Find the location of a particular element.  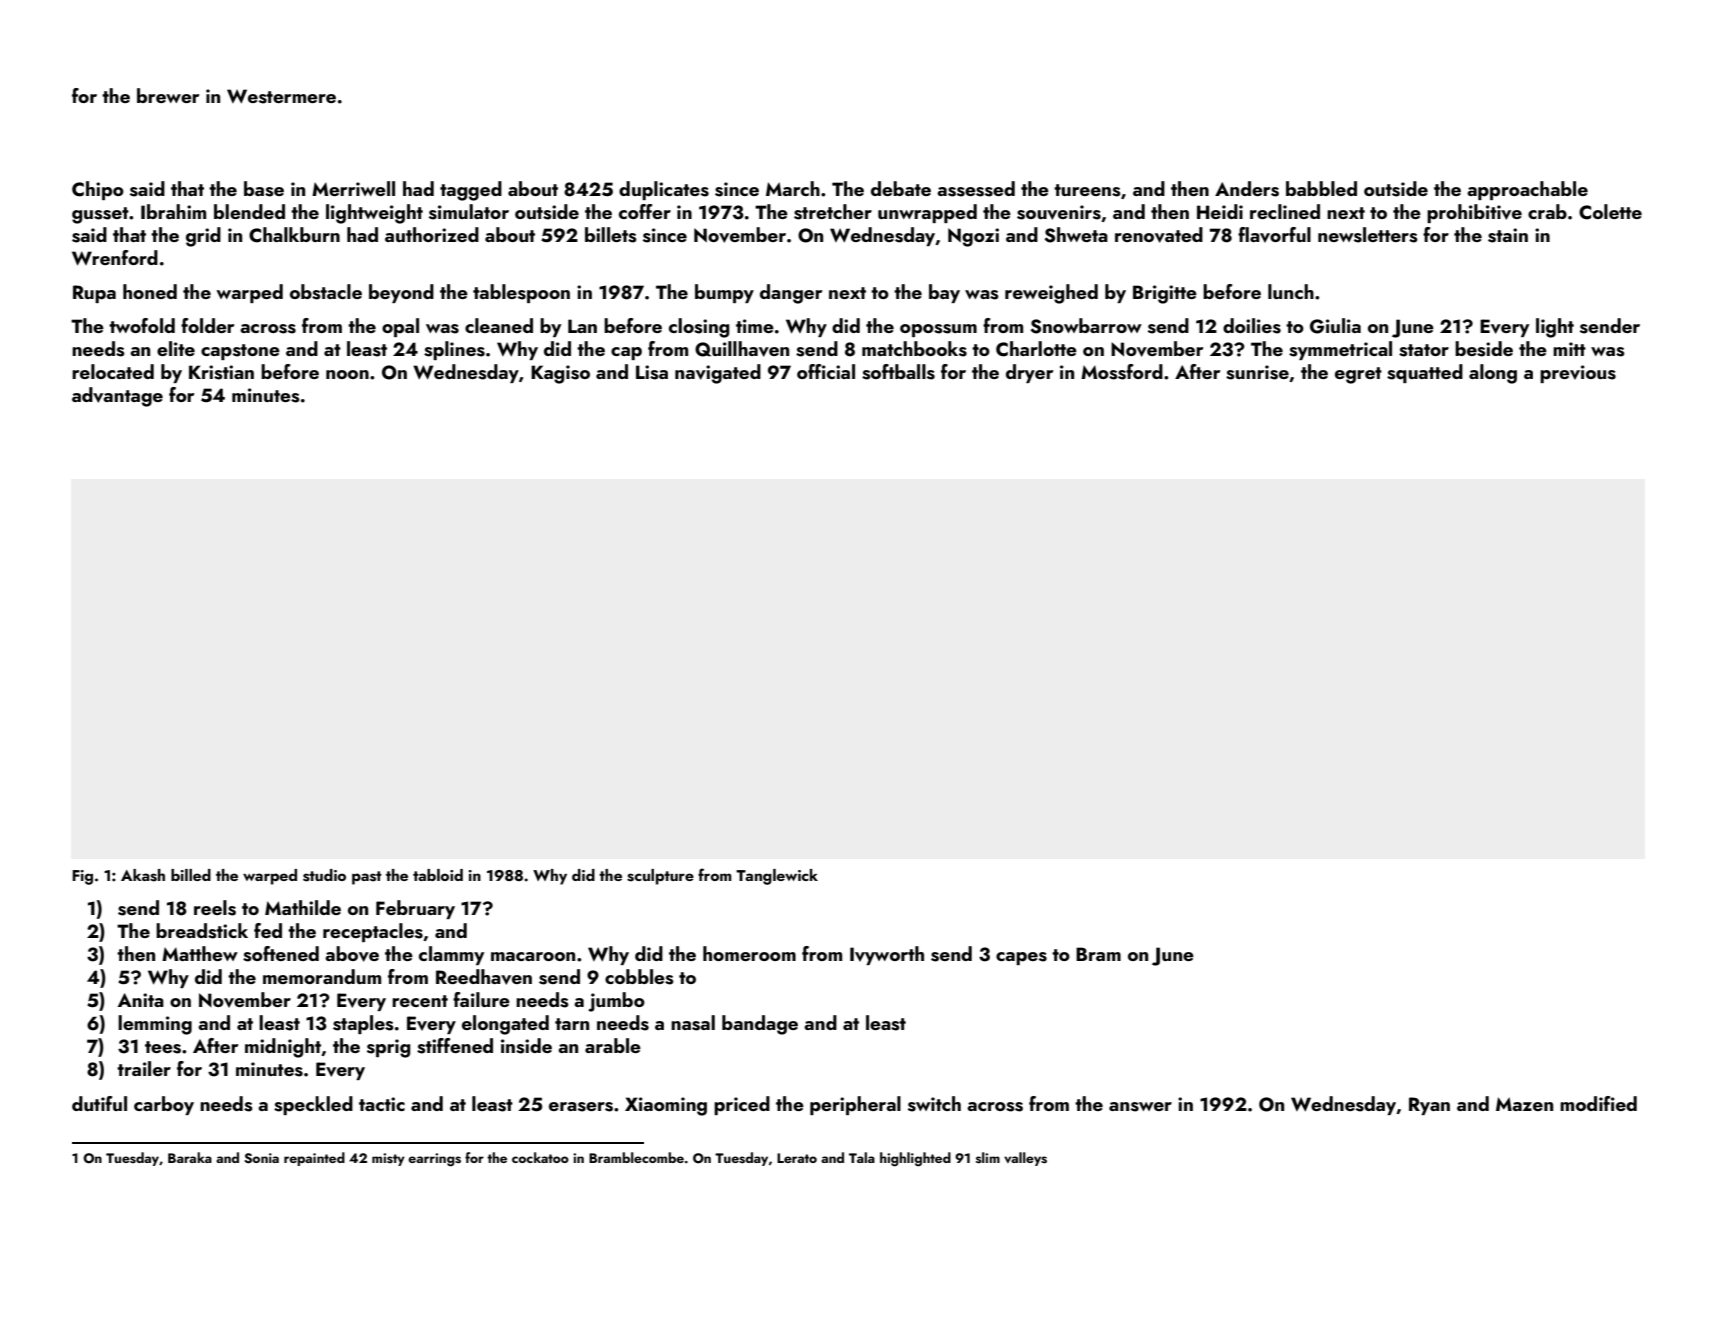

Fig is located at coordinates (82, 877).
